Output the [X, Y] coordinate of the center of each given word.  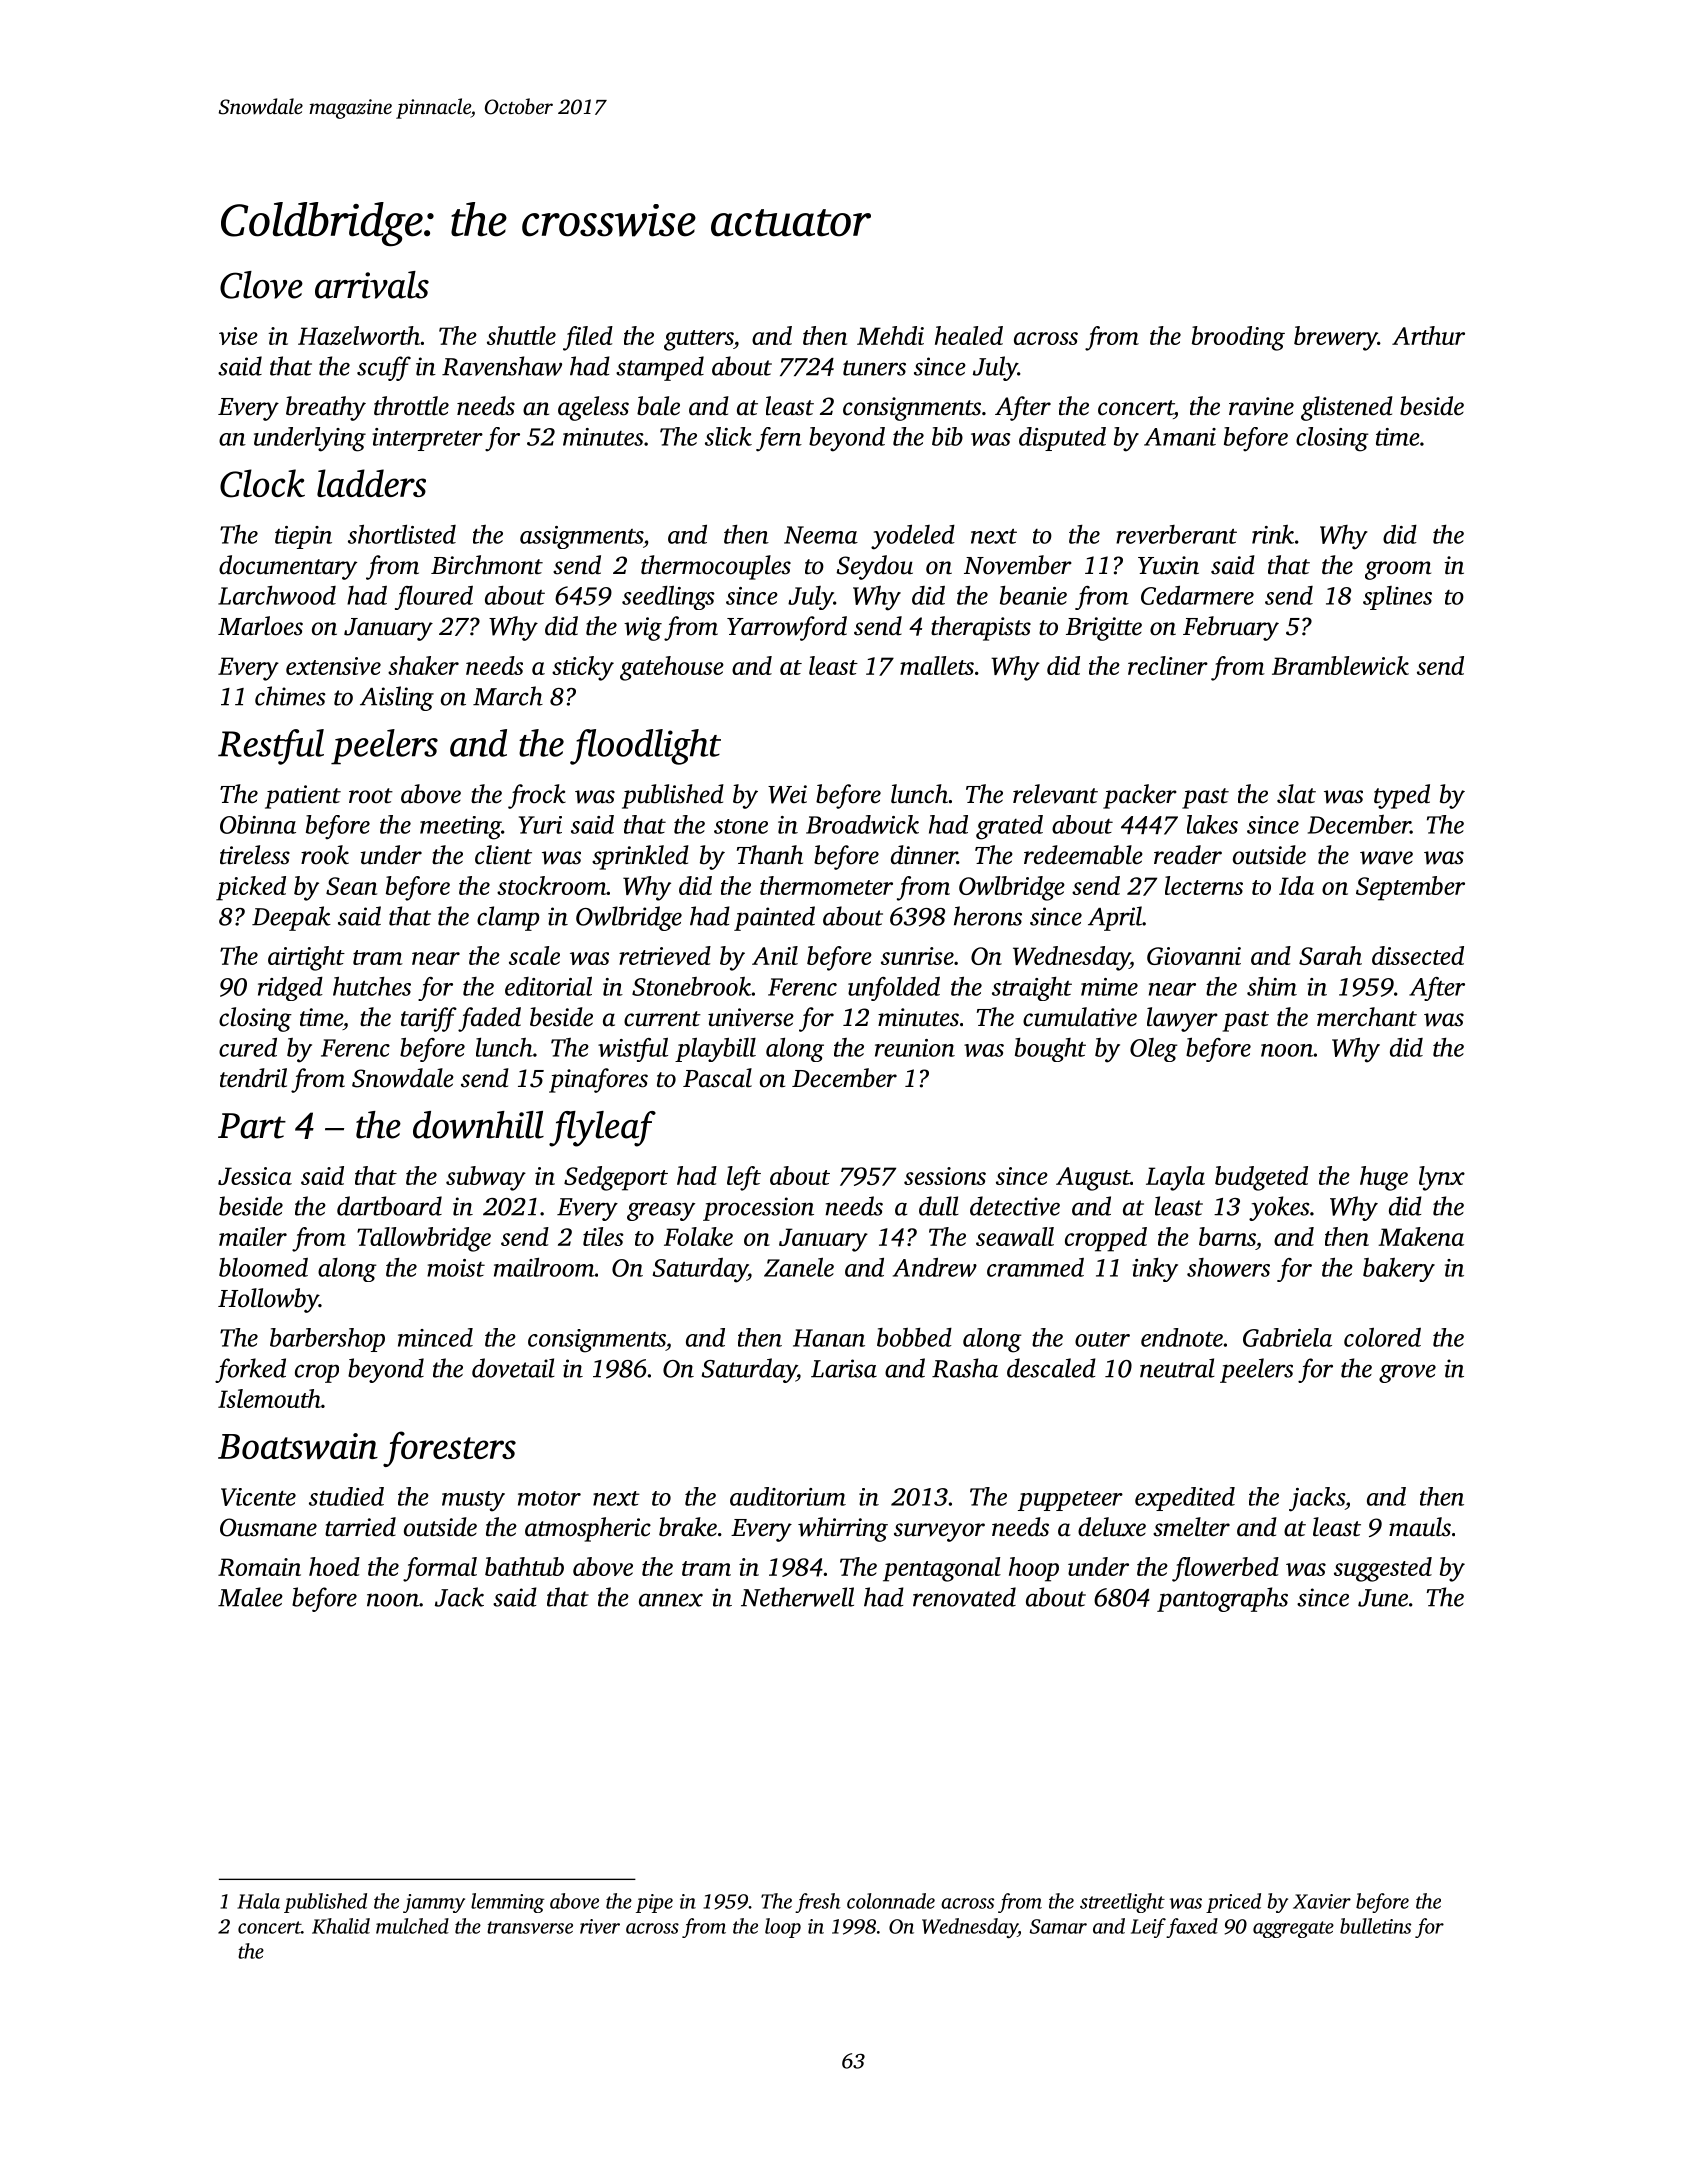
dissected [1418, 955]
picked [251, 888]
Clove [261, 285]
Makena [1421, 1236]
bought [1050, 1050]
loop [783, 1928]
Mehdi [890, 335]
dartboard [389, 1206]
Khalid [341, 1926]
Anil [775, 955]
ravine [1261, 406]
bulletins [1375, 1926]
